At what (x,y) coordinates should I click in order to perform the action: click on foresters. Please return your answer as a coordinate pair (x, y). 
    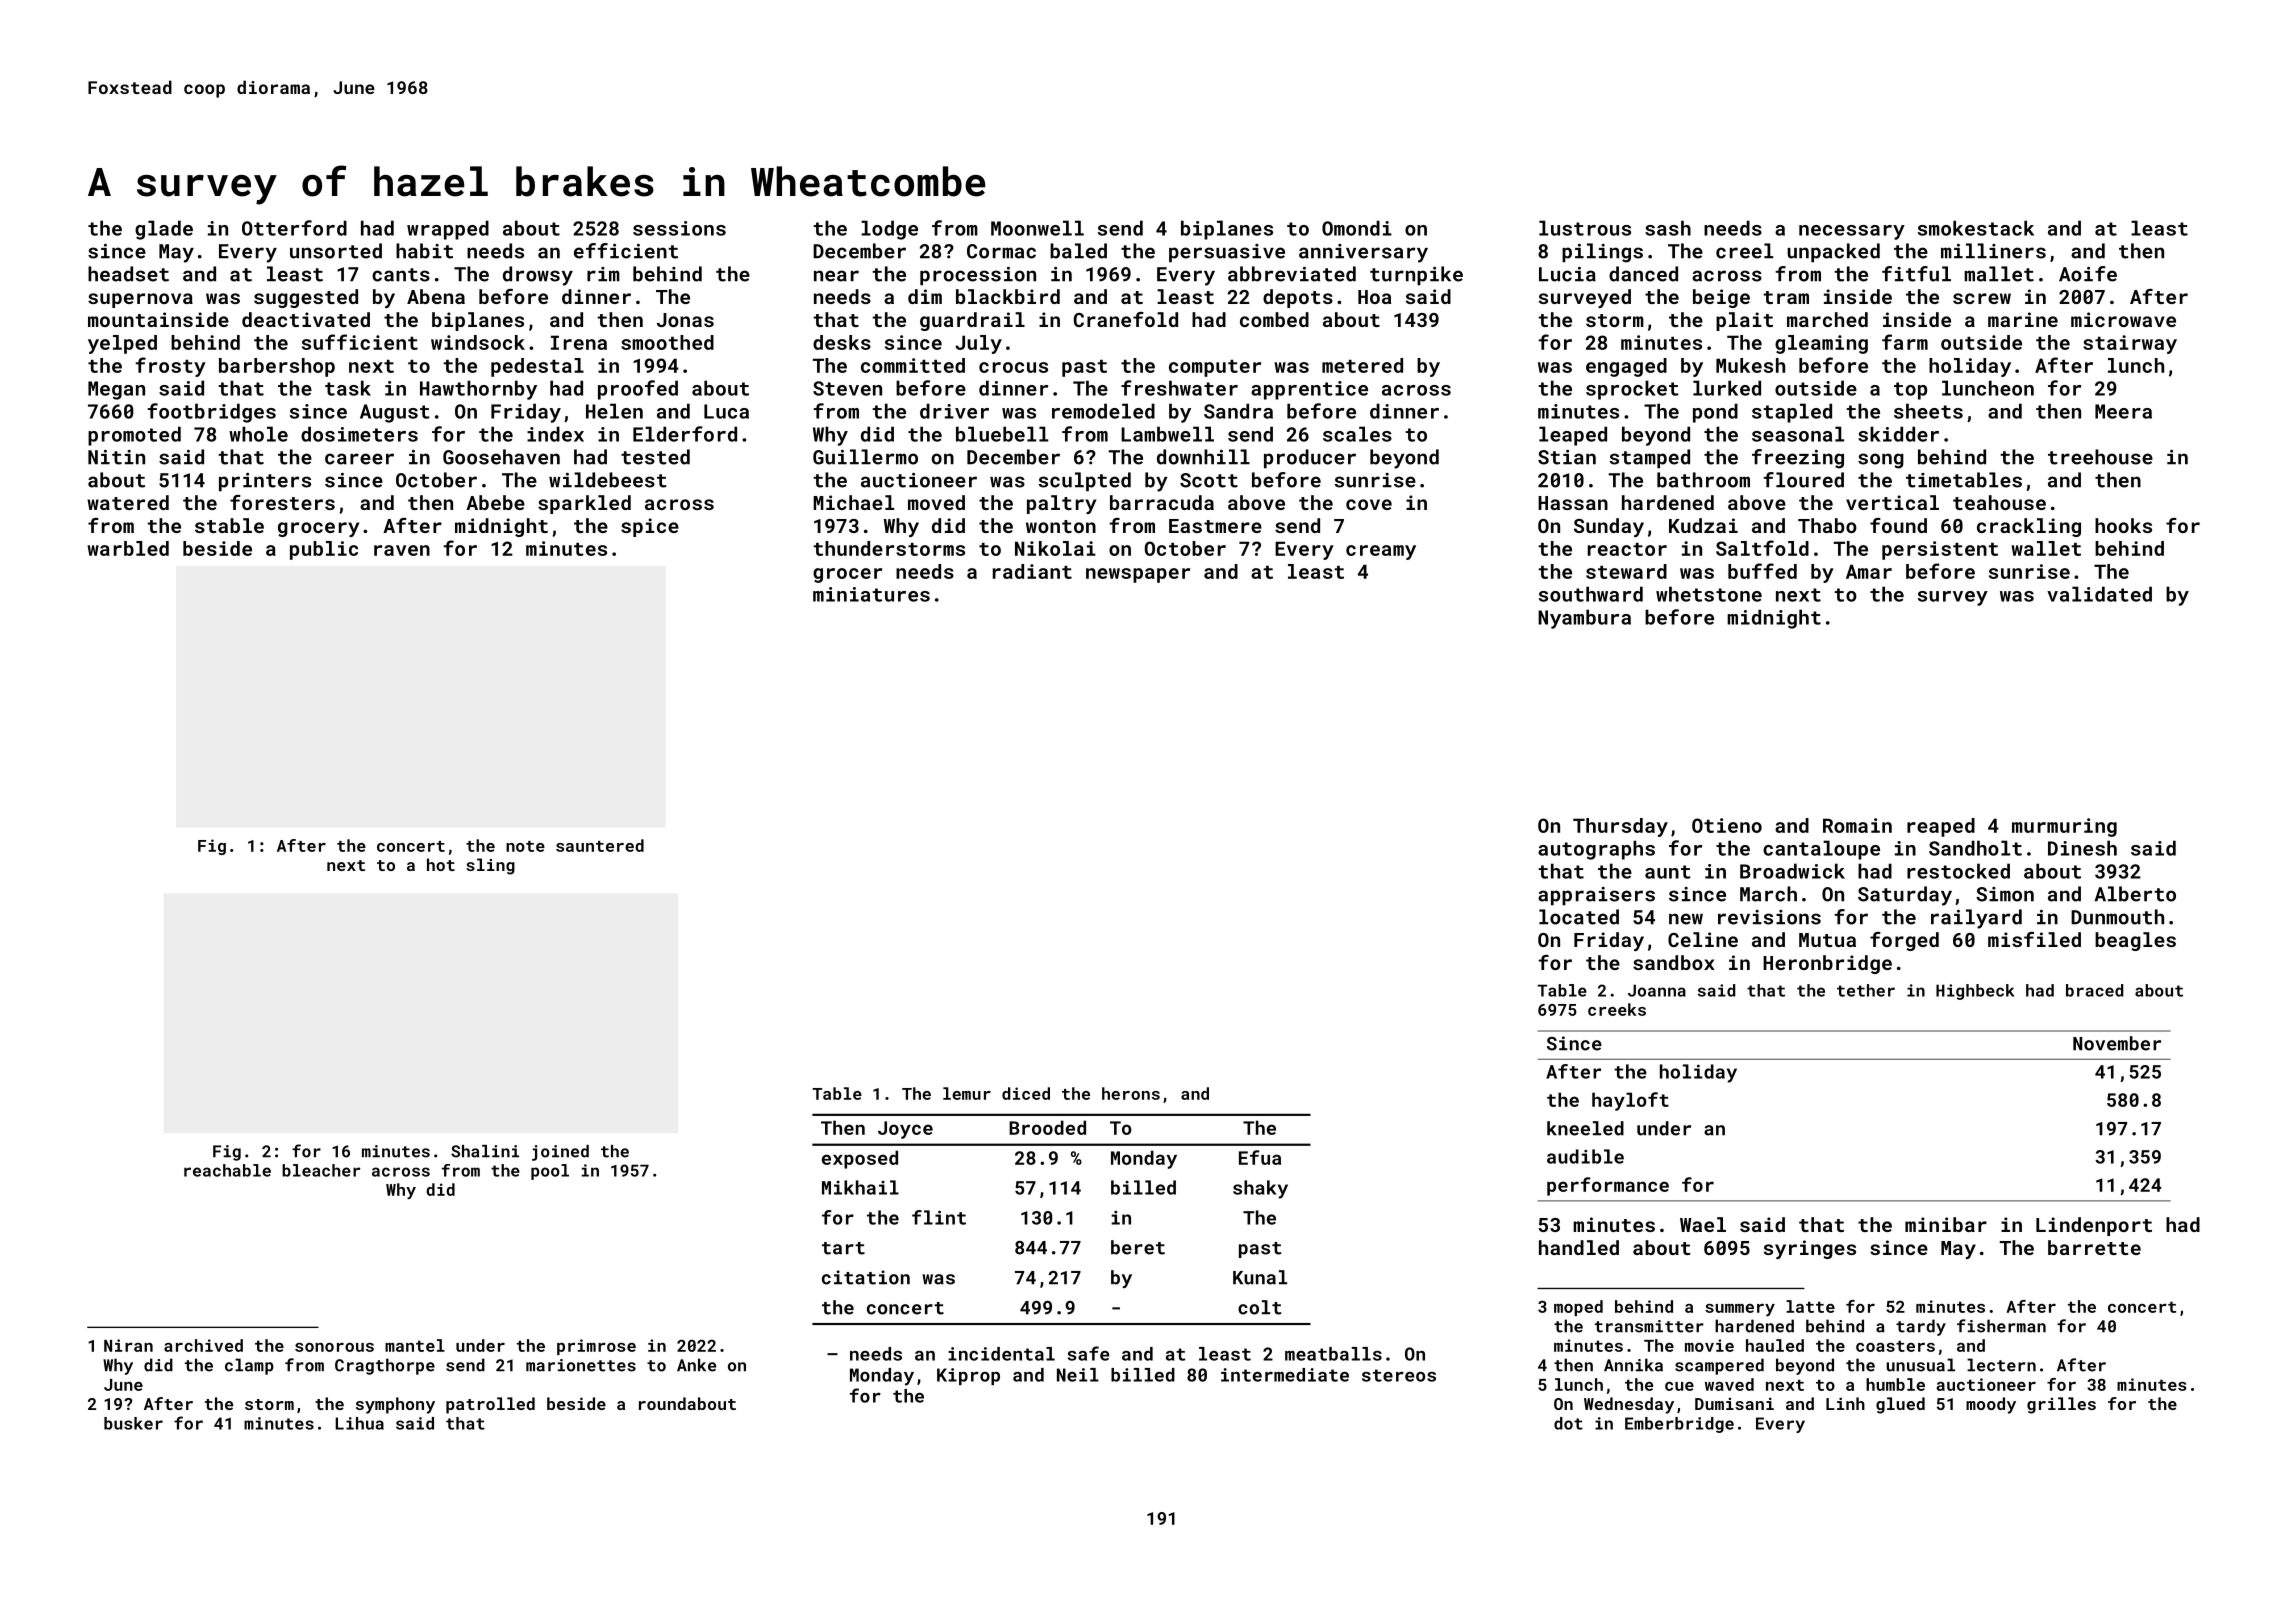
    Looking at the image, I should click on (282, 502).
